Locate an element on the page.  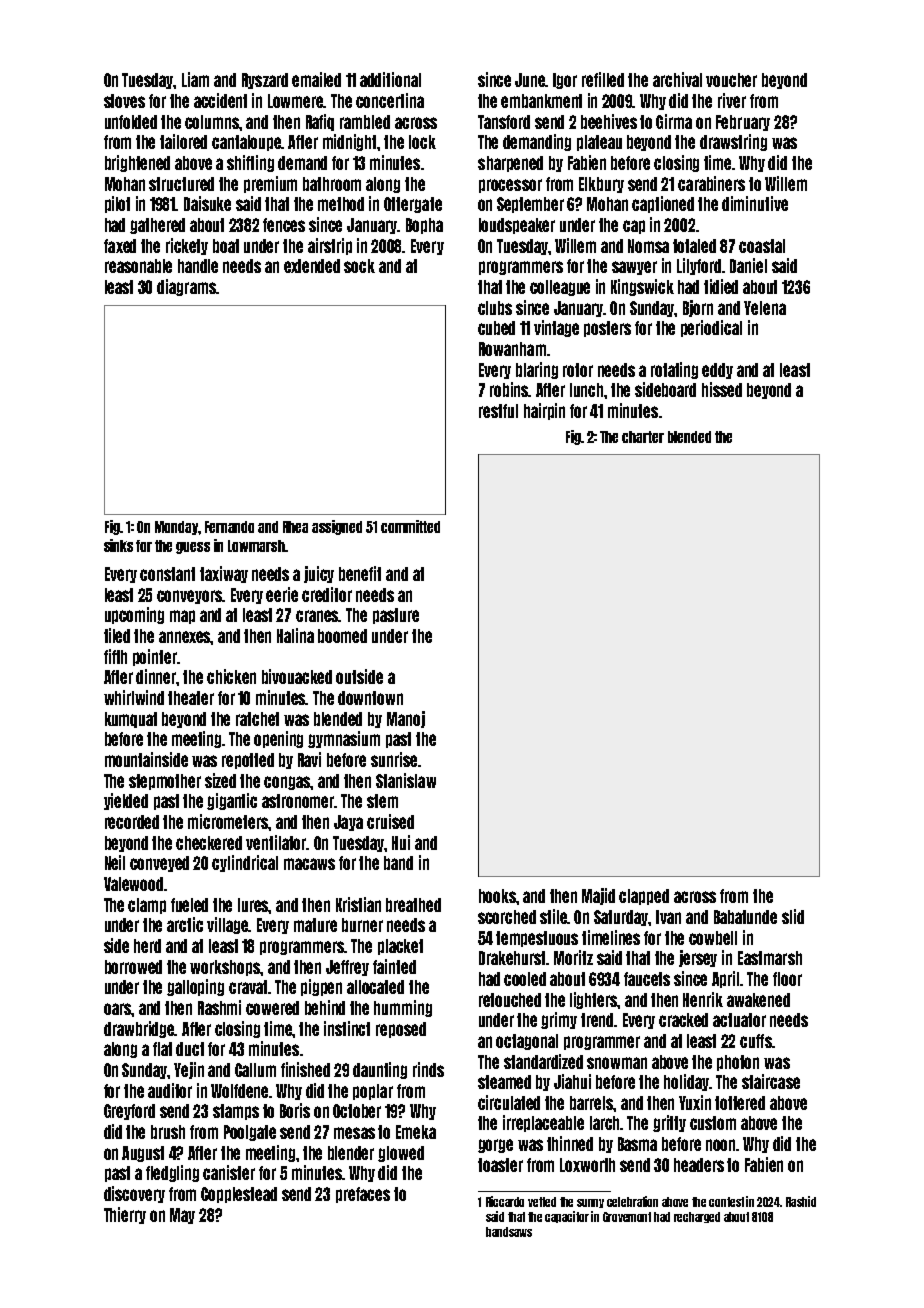
Greyford is located at coordinates (129, 1112).
